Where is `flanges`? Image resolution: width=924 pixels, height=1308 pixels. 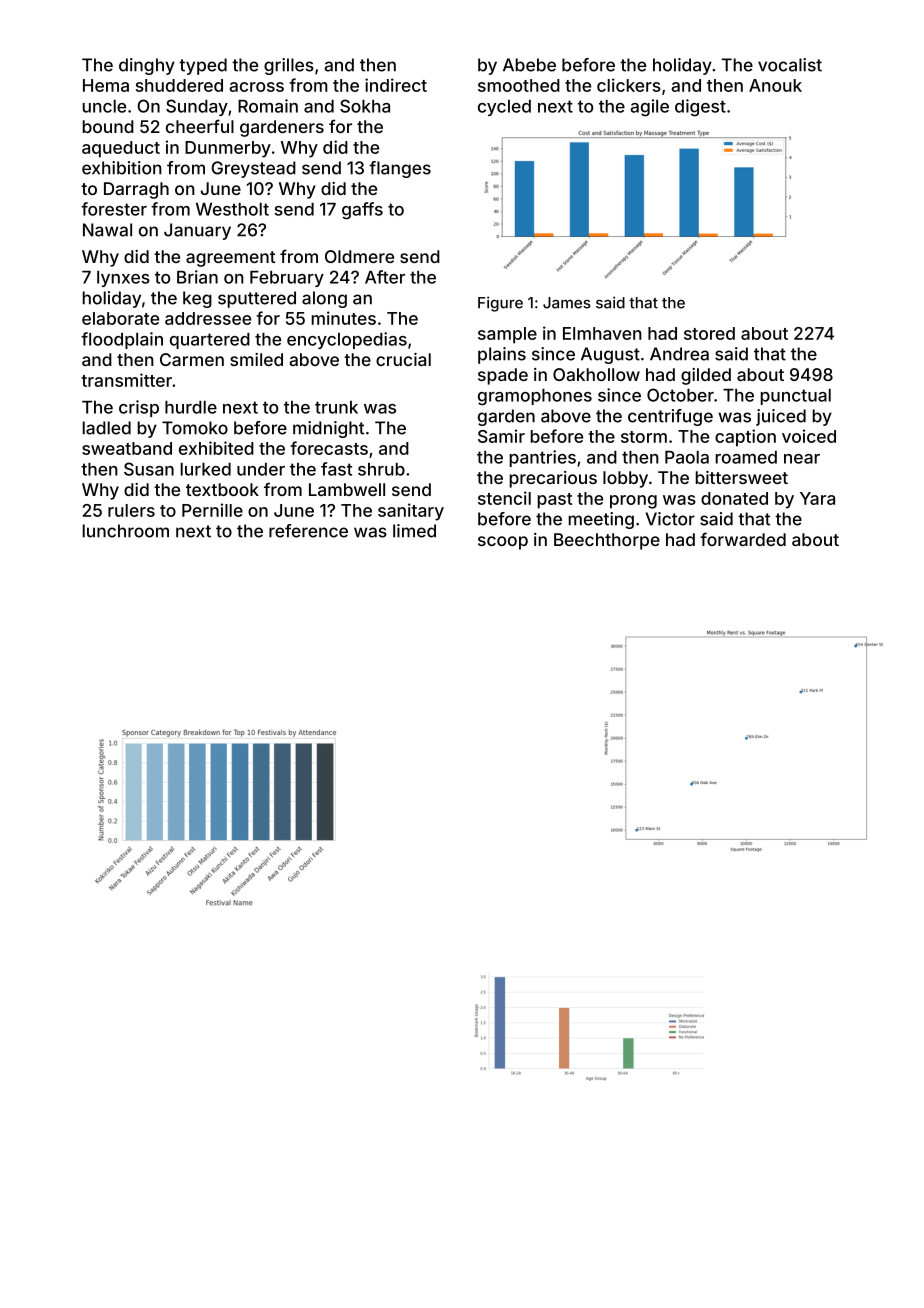
flanges is located at coordinates (400, 169).
